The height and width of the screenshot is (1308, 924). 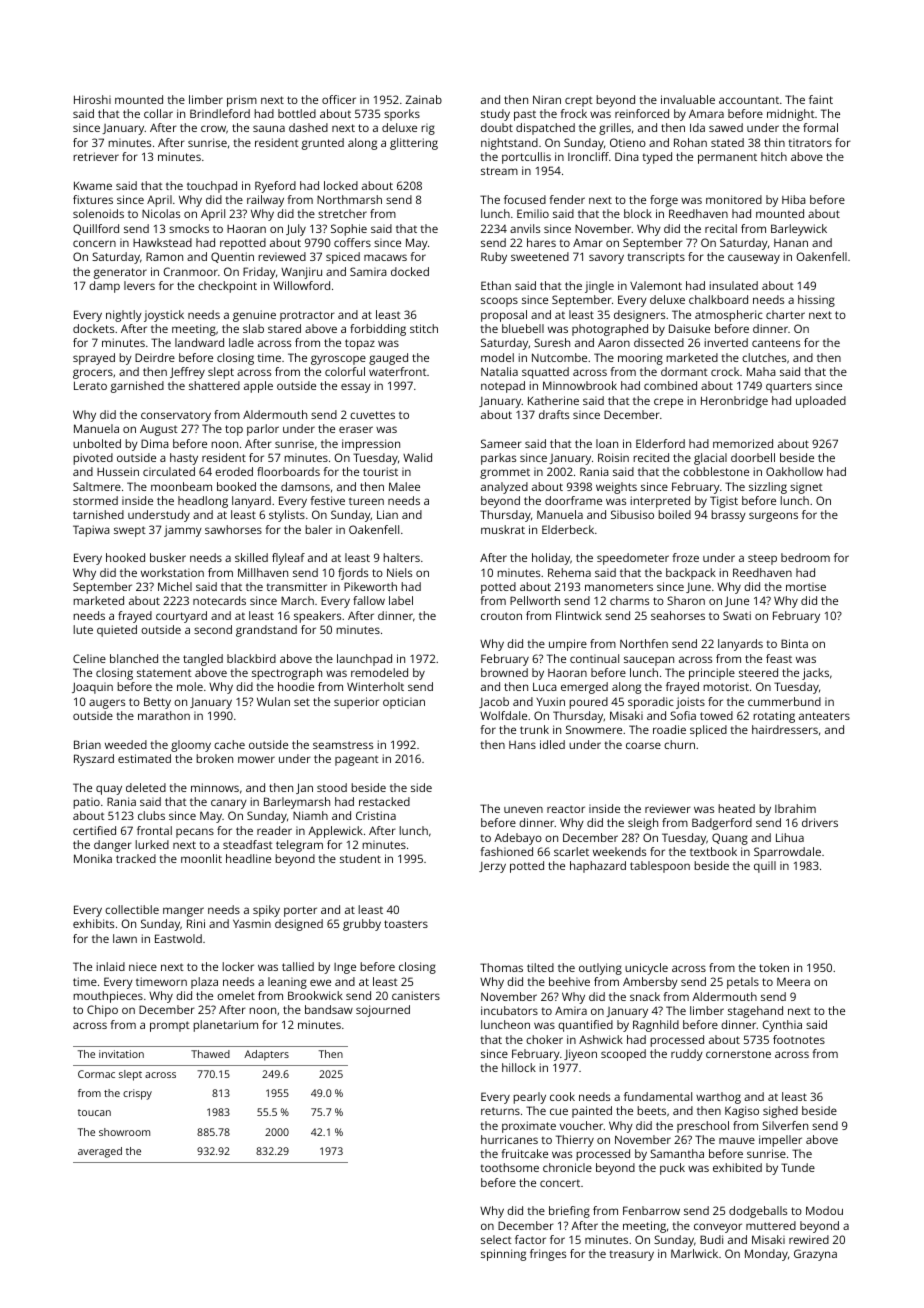 I want to click on select, so click(x=496, y=1239).
